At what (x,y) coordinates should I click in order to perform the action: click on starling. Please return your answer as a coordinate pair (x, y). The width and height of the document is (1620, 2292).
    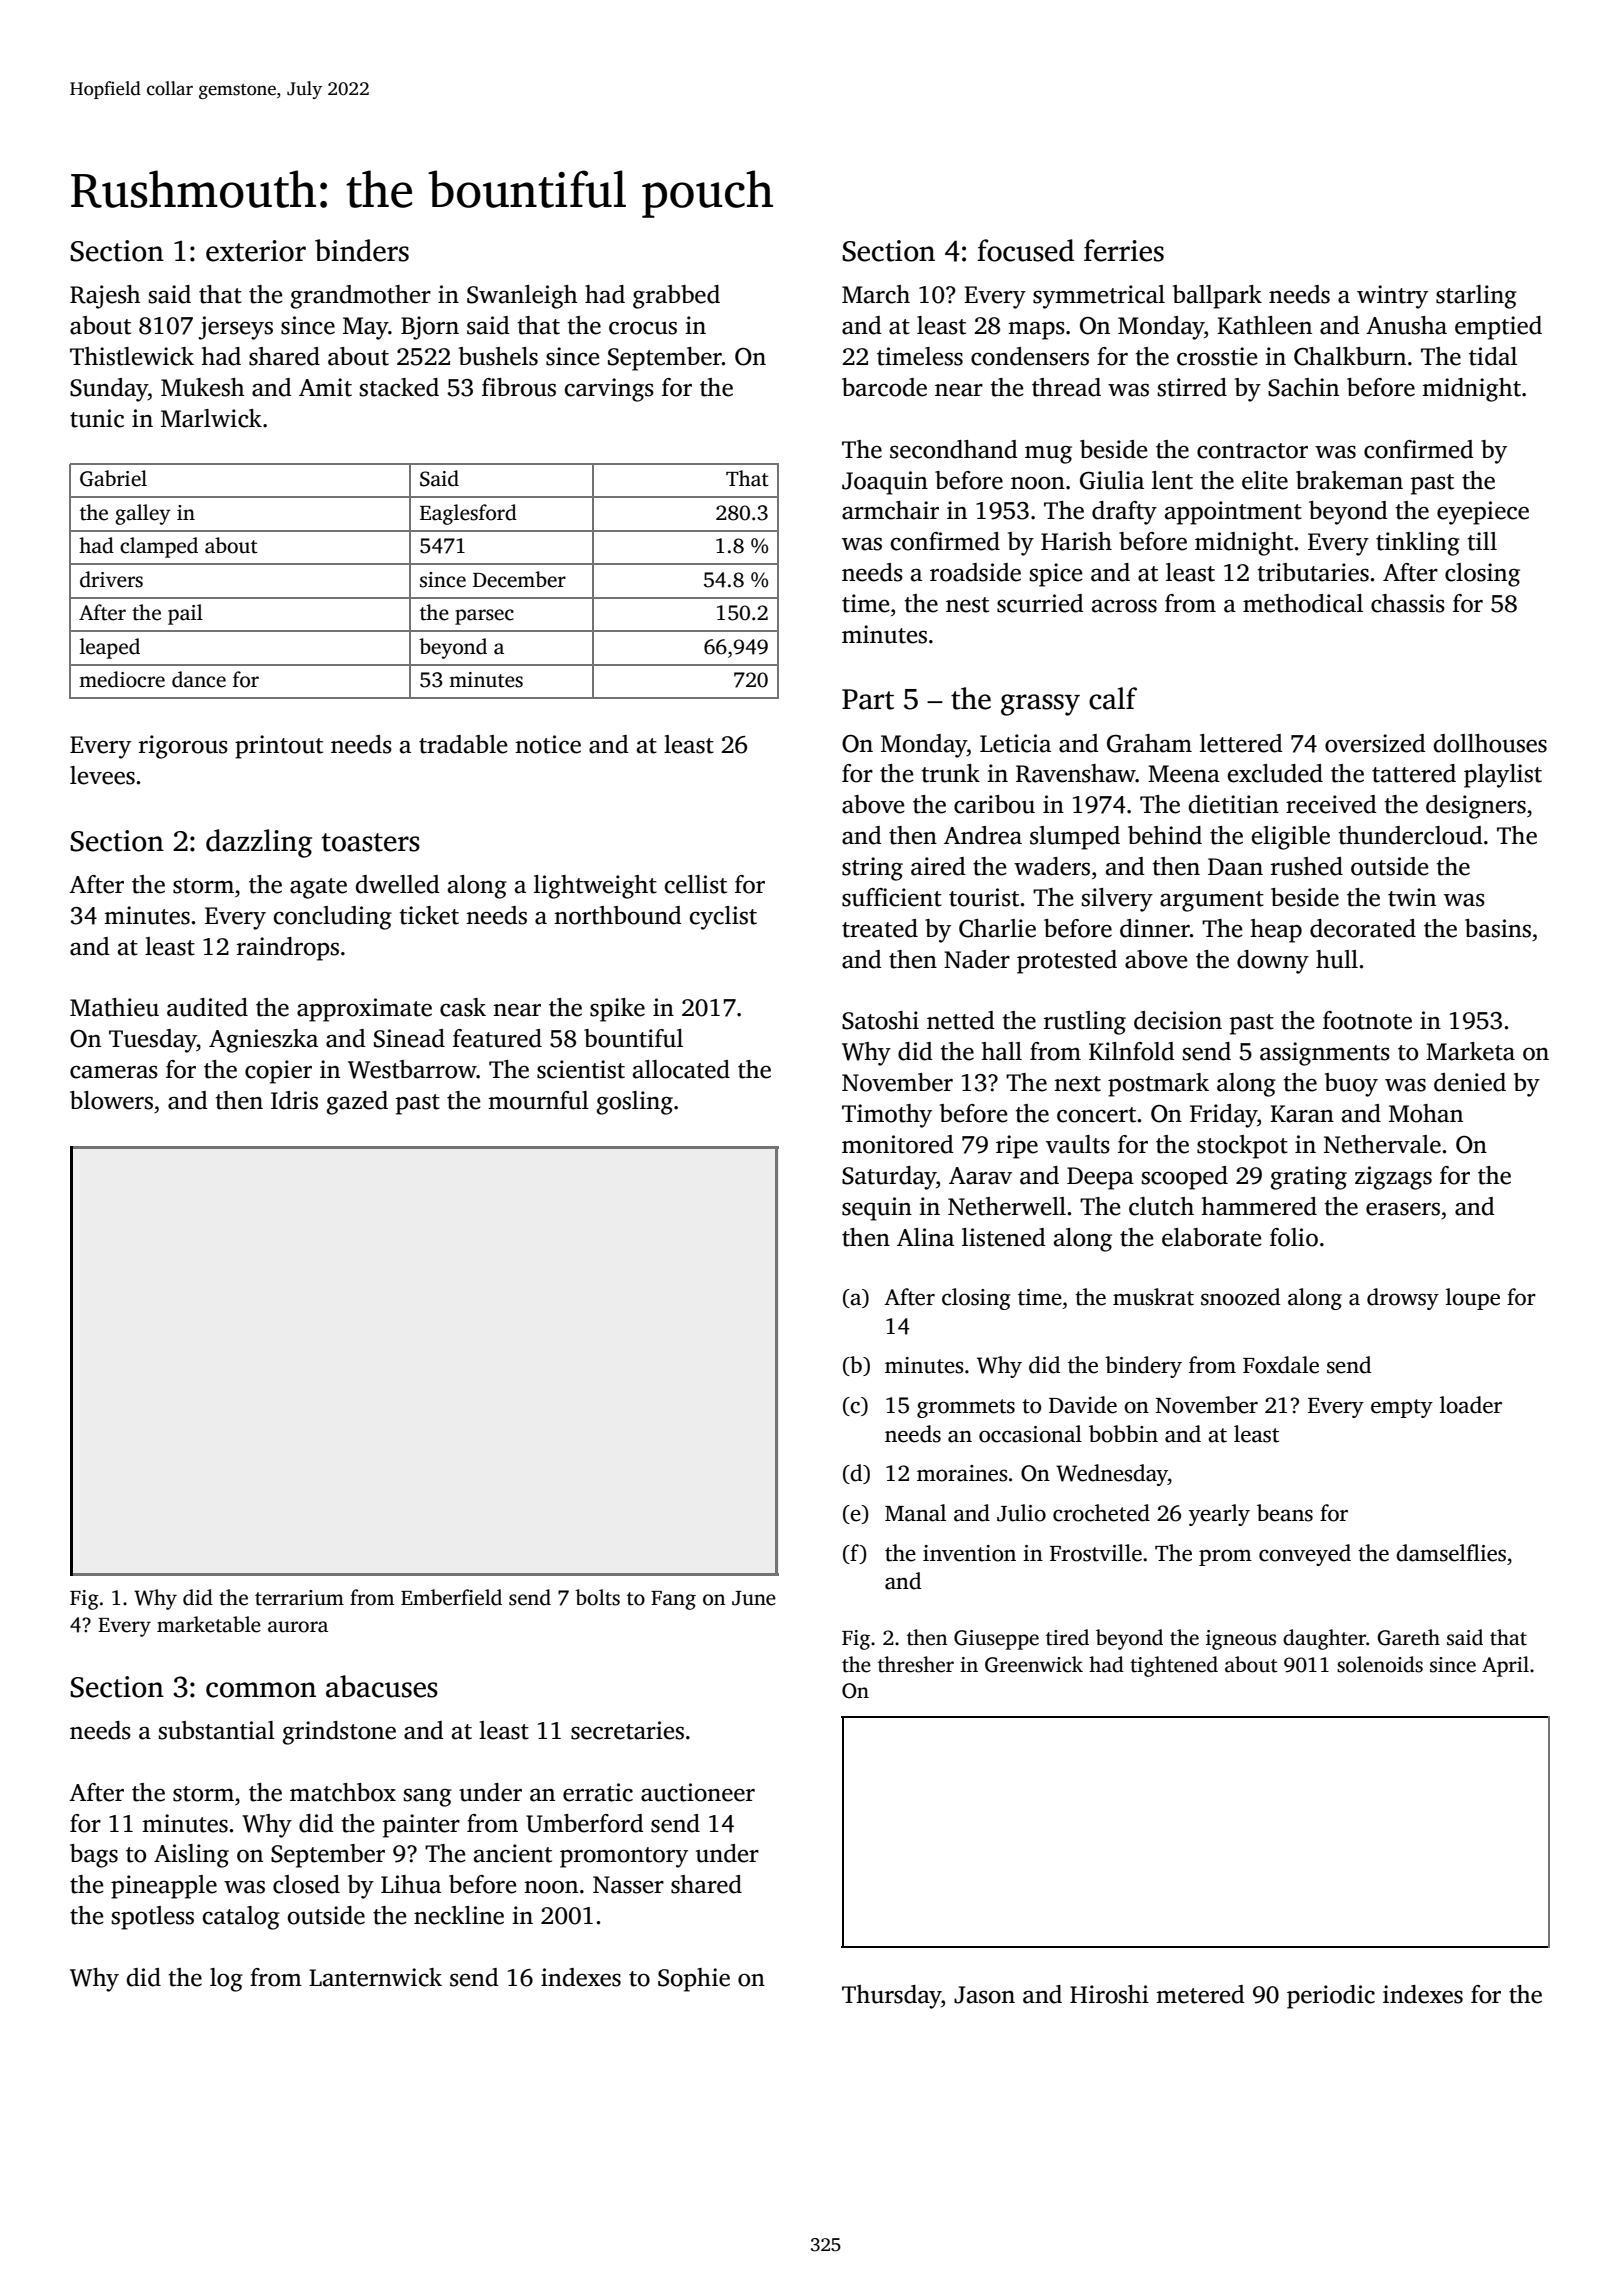
    Looking at the image, I should click on (1476, 297).
